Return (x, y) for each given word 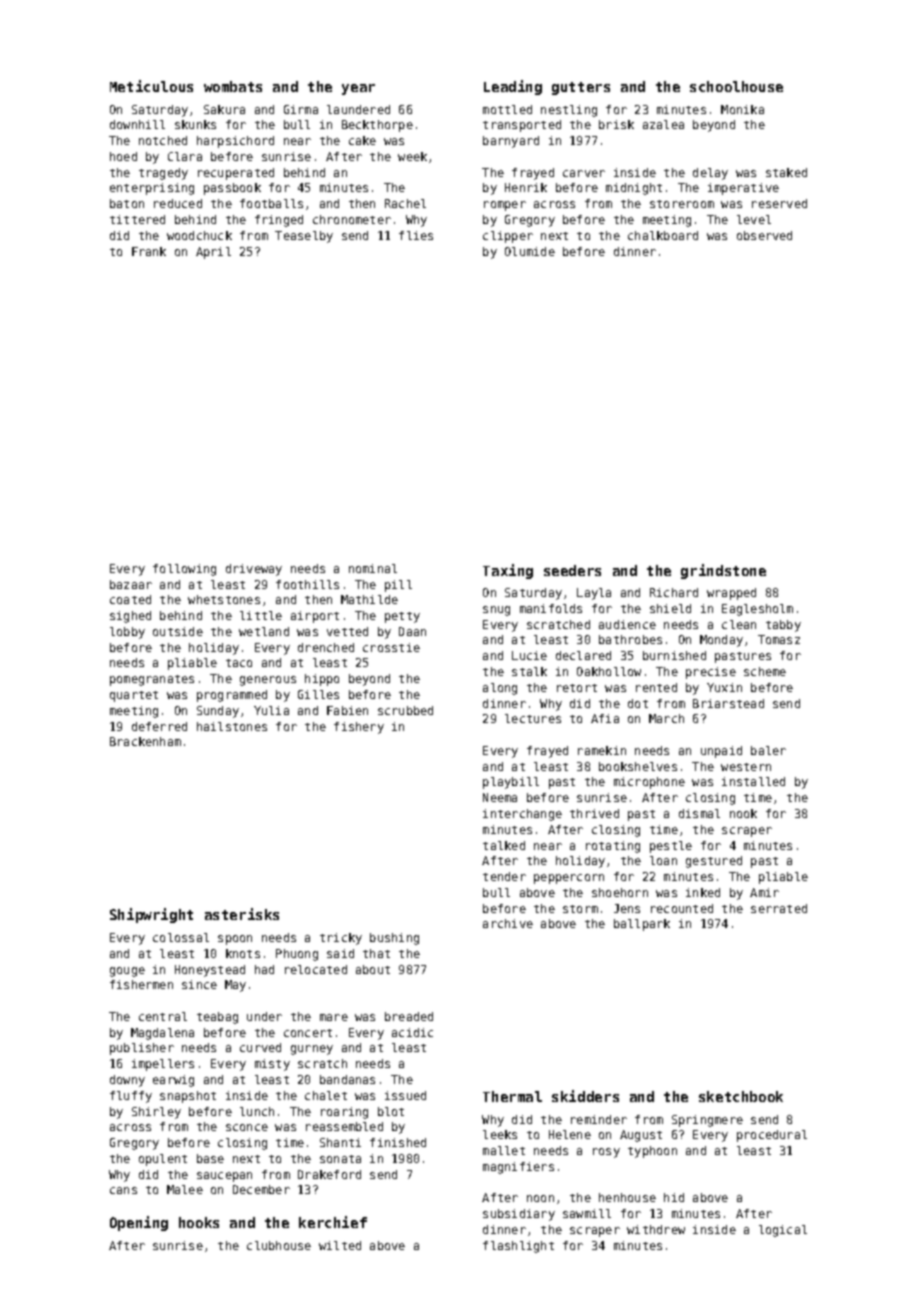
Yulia (271, 710)
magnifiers (518, 1168)
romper (505, 206)
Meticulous (151, 86)
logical (783, 1231)
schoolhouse (736, 86)
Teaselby (304, 237)
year (358, 89)
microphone (649, 783)
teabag (217, 1018)
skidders (585, 1096)
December (261, 1189)
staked (786, 172)
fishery (359, 728)
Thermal (512, 1096)
